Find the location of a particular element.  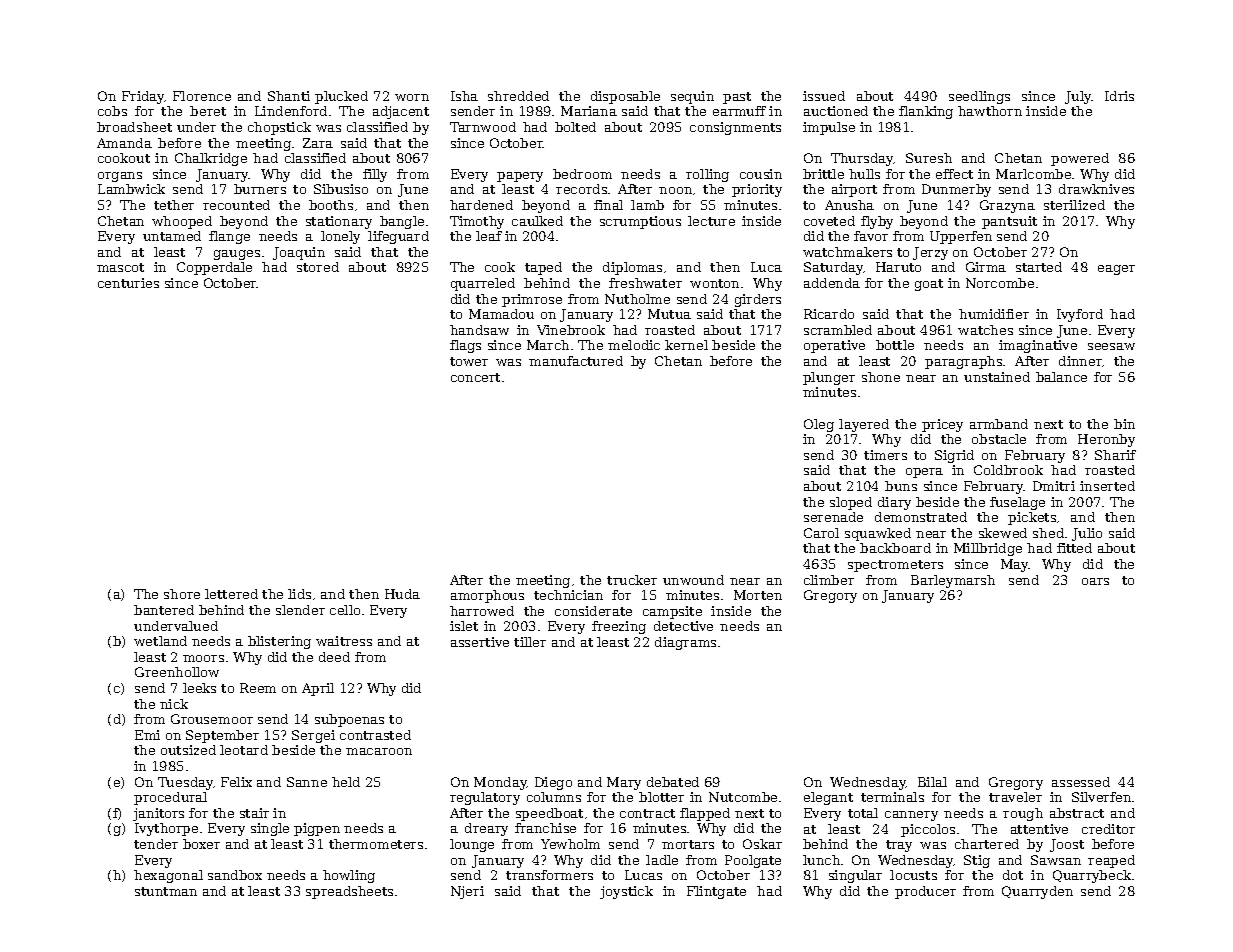

Friday is located at coordinates (143, 97).
